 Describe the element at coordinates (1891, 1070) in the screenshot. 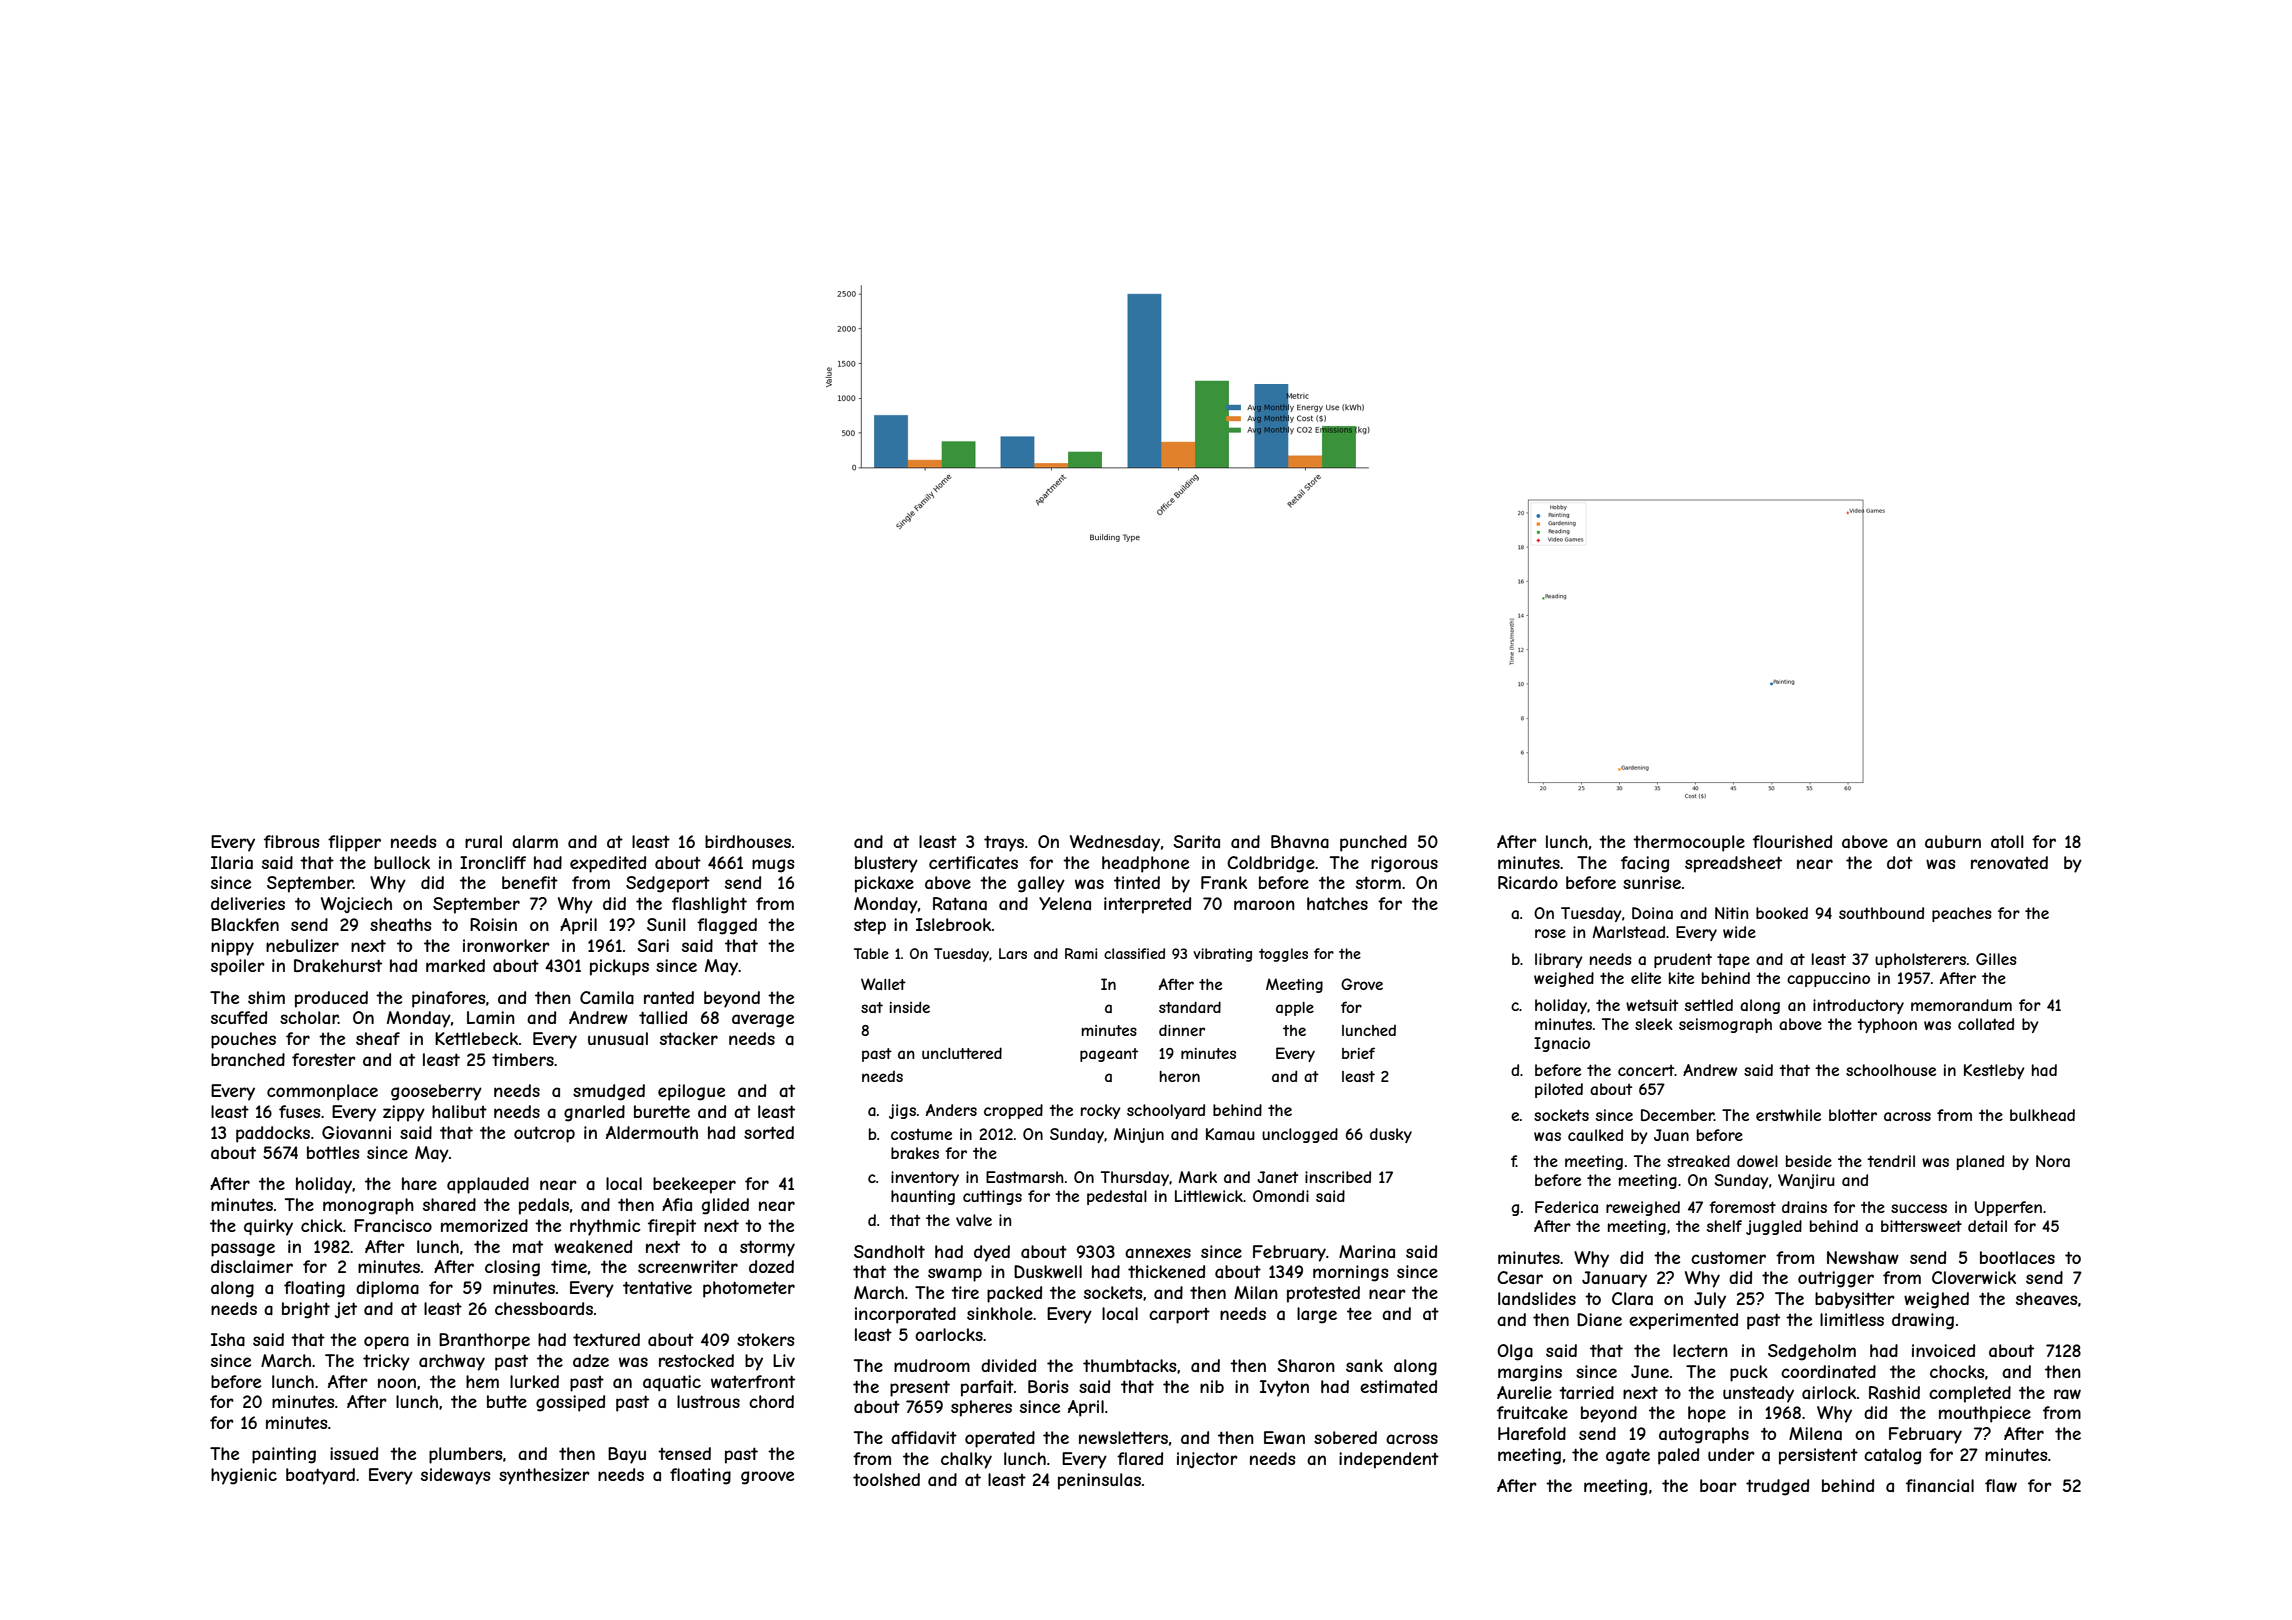

I see `schoolhouse` at that location.
